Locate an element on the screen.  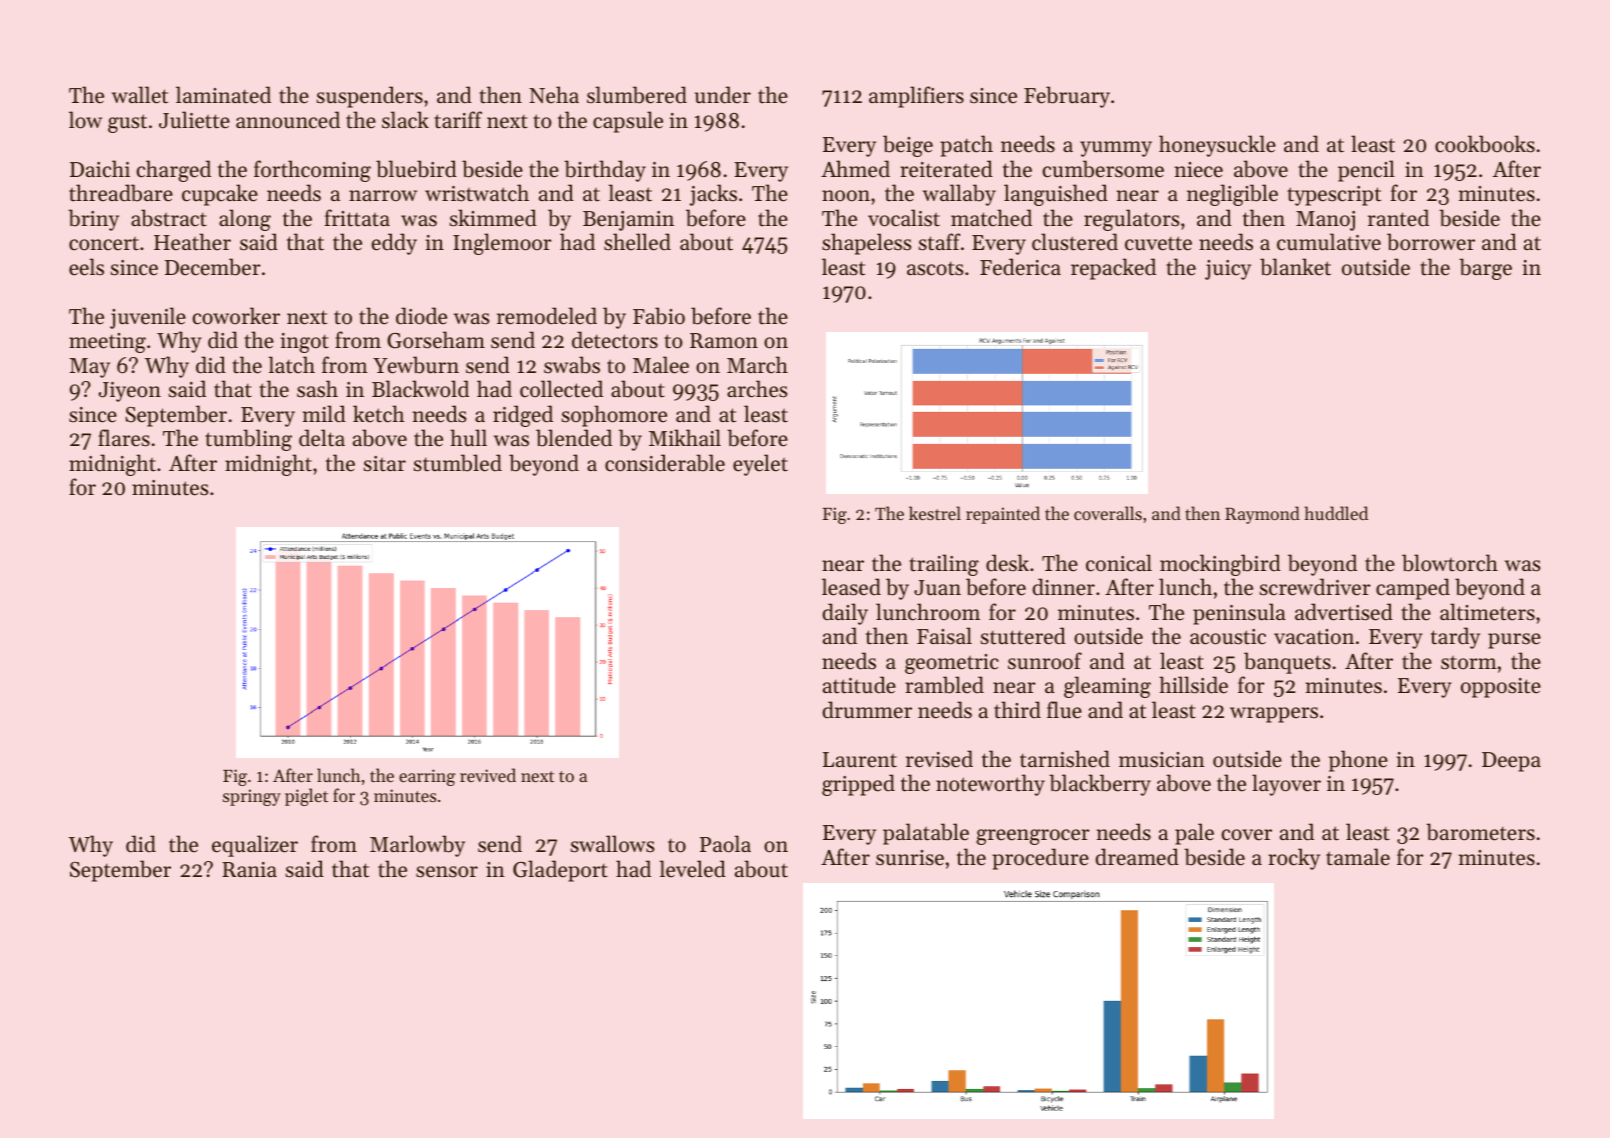
briny is located at coordinates (93, 220).
